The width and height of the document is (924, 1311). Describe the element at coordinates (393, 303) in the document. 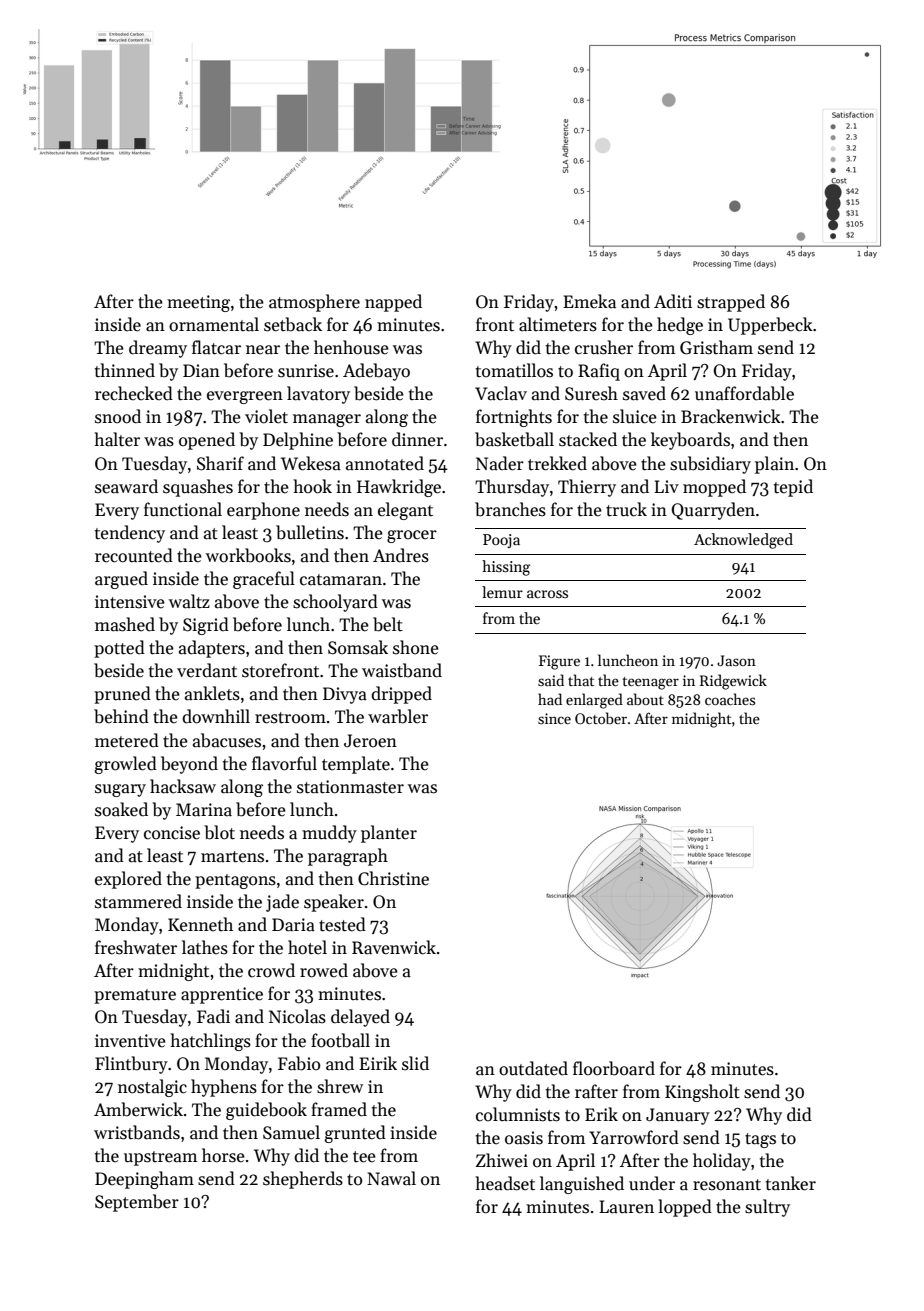

I see `napped` at that location.
